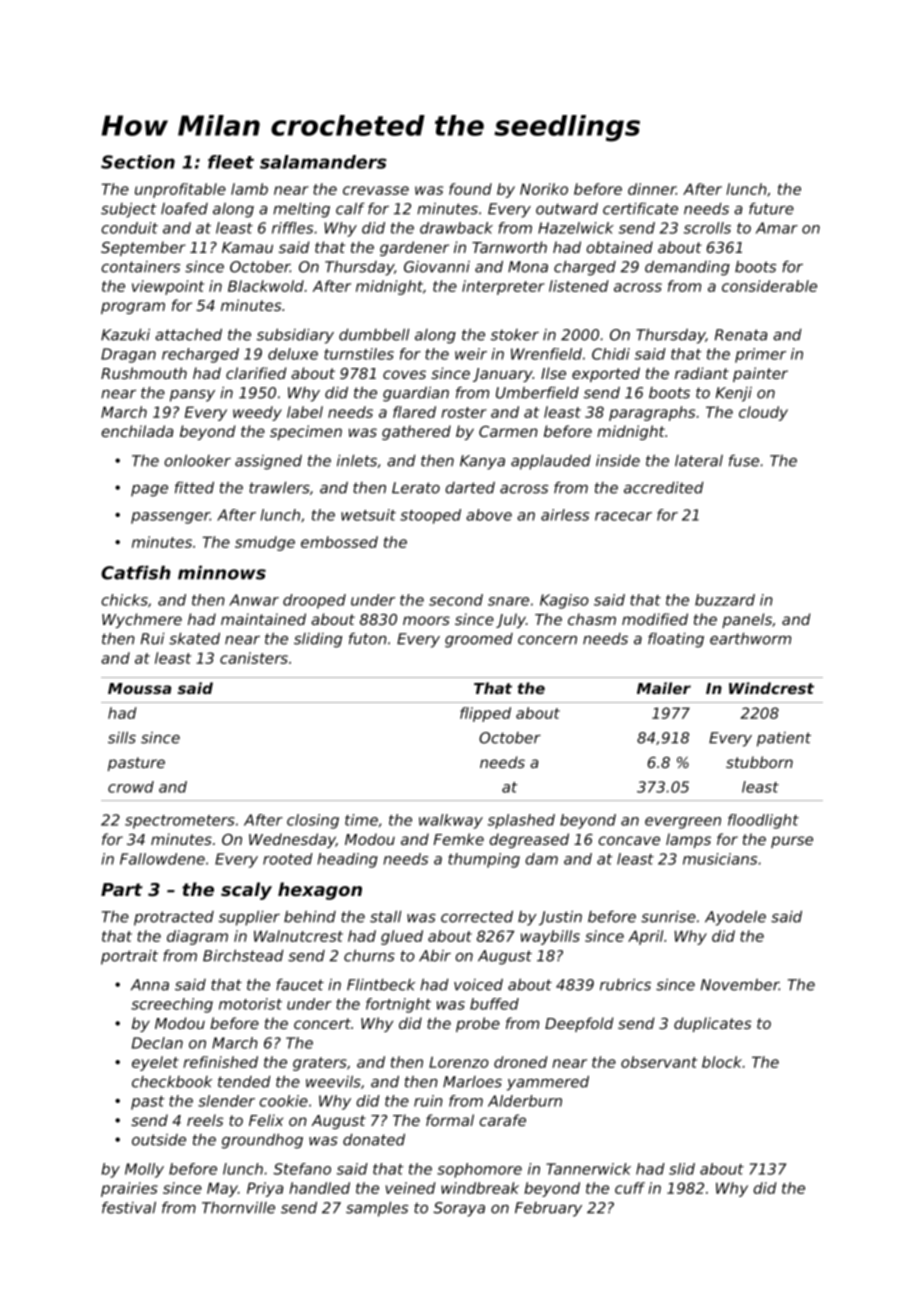 This screenshot has height=1308, width=924. Describe the element at coordinates (611, 354) in the screenshot. I see `Chidi` at that location.
